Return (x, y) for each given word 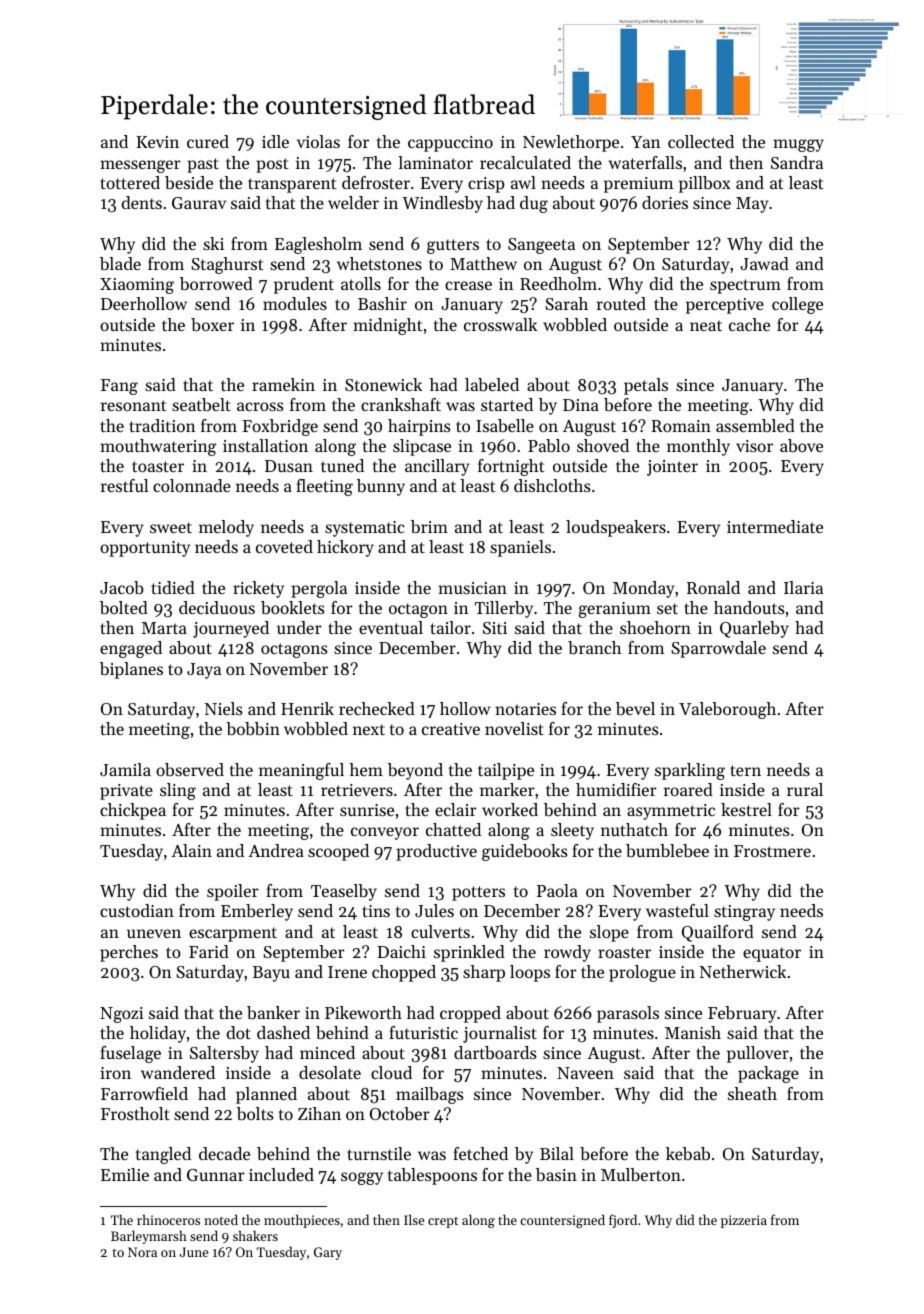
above (801, 445)
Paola (557, 890)
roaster (624, 952)
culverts (440, 931)
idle (275, 141)
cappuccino (450, 144)
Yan (645, 142)
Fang (119, 387)
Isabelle (505, 425)
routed (621, 303)
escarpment (233, 934)
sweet (171, 527)
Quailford (718, 933)
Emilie (125, 1174)
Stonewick (383, 384)
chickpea (133, 811)
